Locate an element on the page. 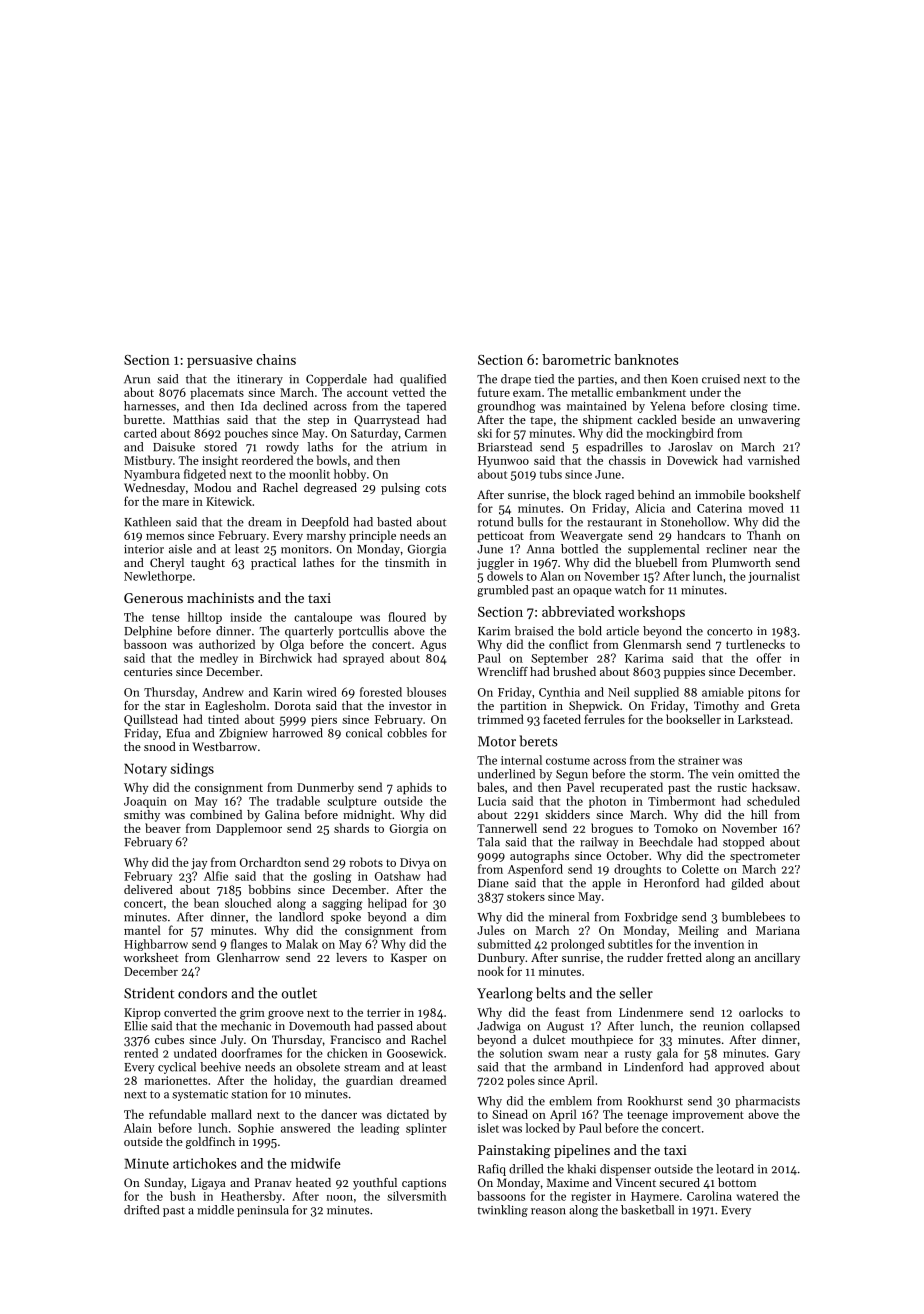 This page has width=924, height=1314. persuasive is located at coordinates (220, 361).
